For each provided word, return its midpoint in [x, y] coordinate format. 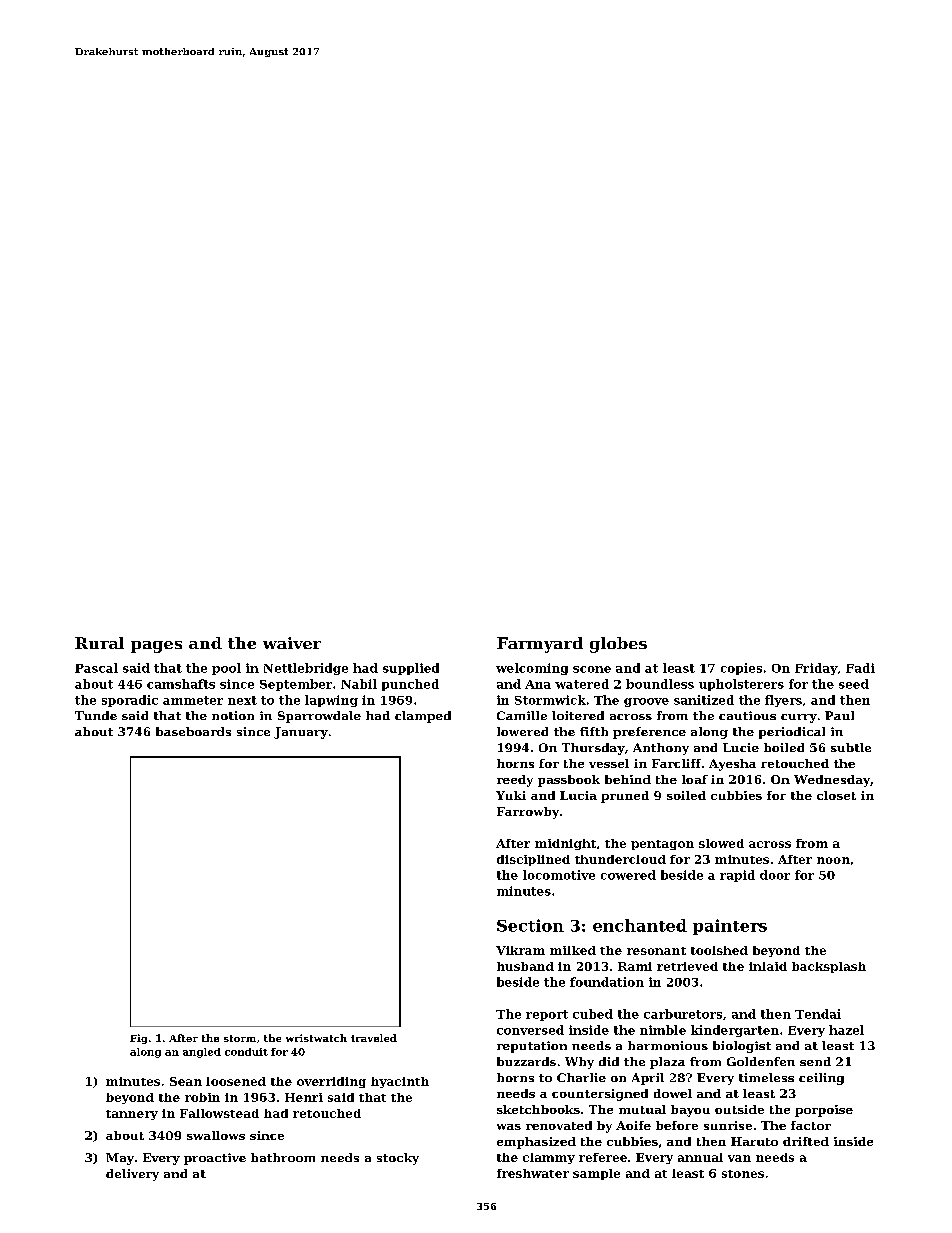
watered [582, 684]
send [815, 1061]
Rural [99, 643]
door [775, 875]
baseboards [193, 731]
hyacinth [400, 1082]
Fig [138, 1039]
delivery [132, 1175]
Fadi [860, 668]
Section [530, 925]
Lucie [741, 747]
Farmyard [540, 645]
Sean [186, 1081]
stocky [398, 1159]
